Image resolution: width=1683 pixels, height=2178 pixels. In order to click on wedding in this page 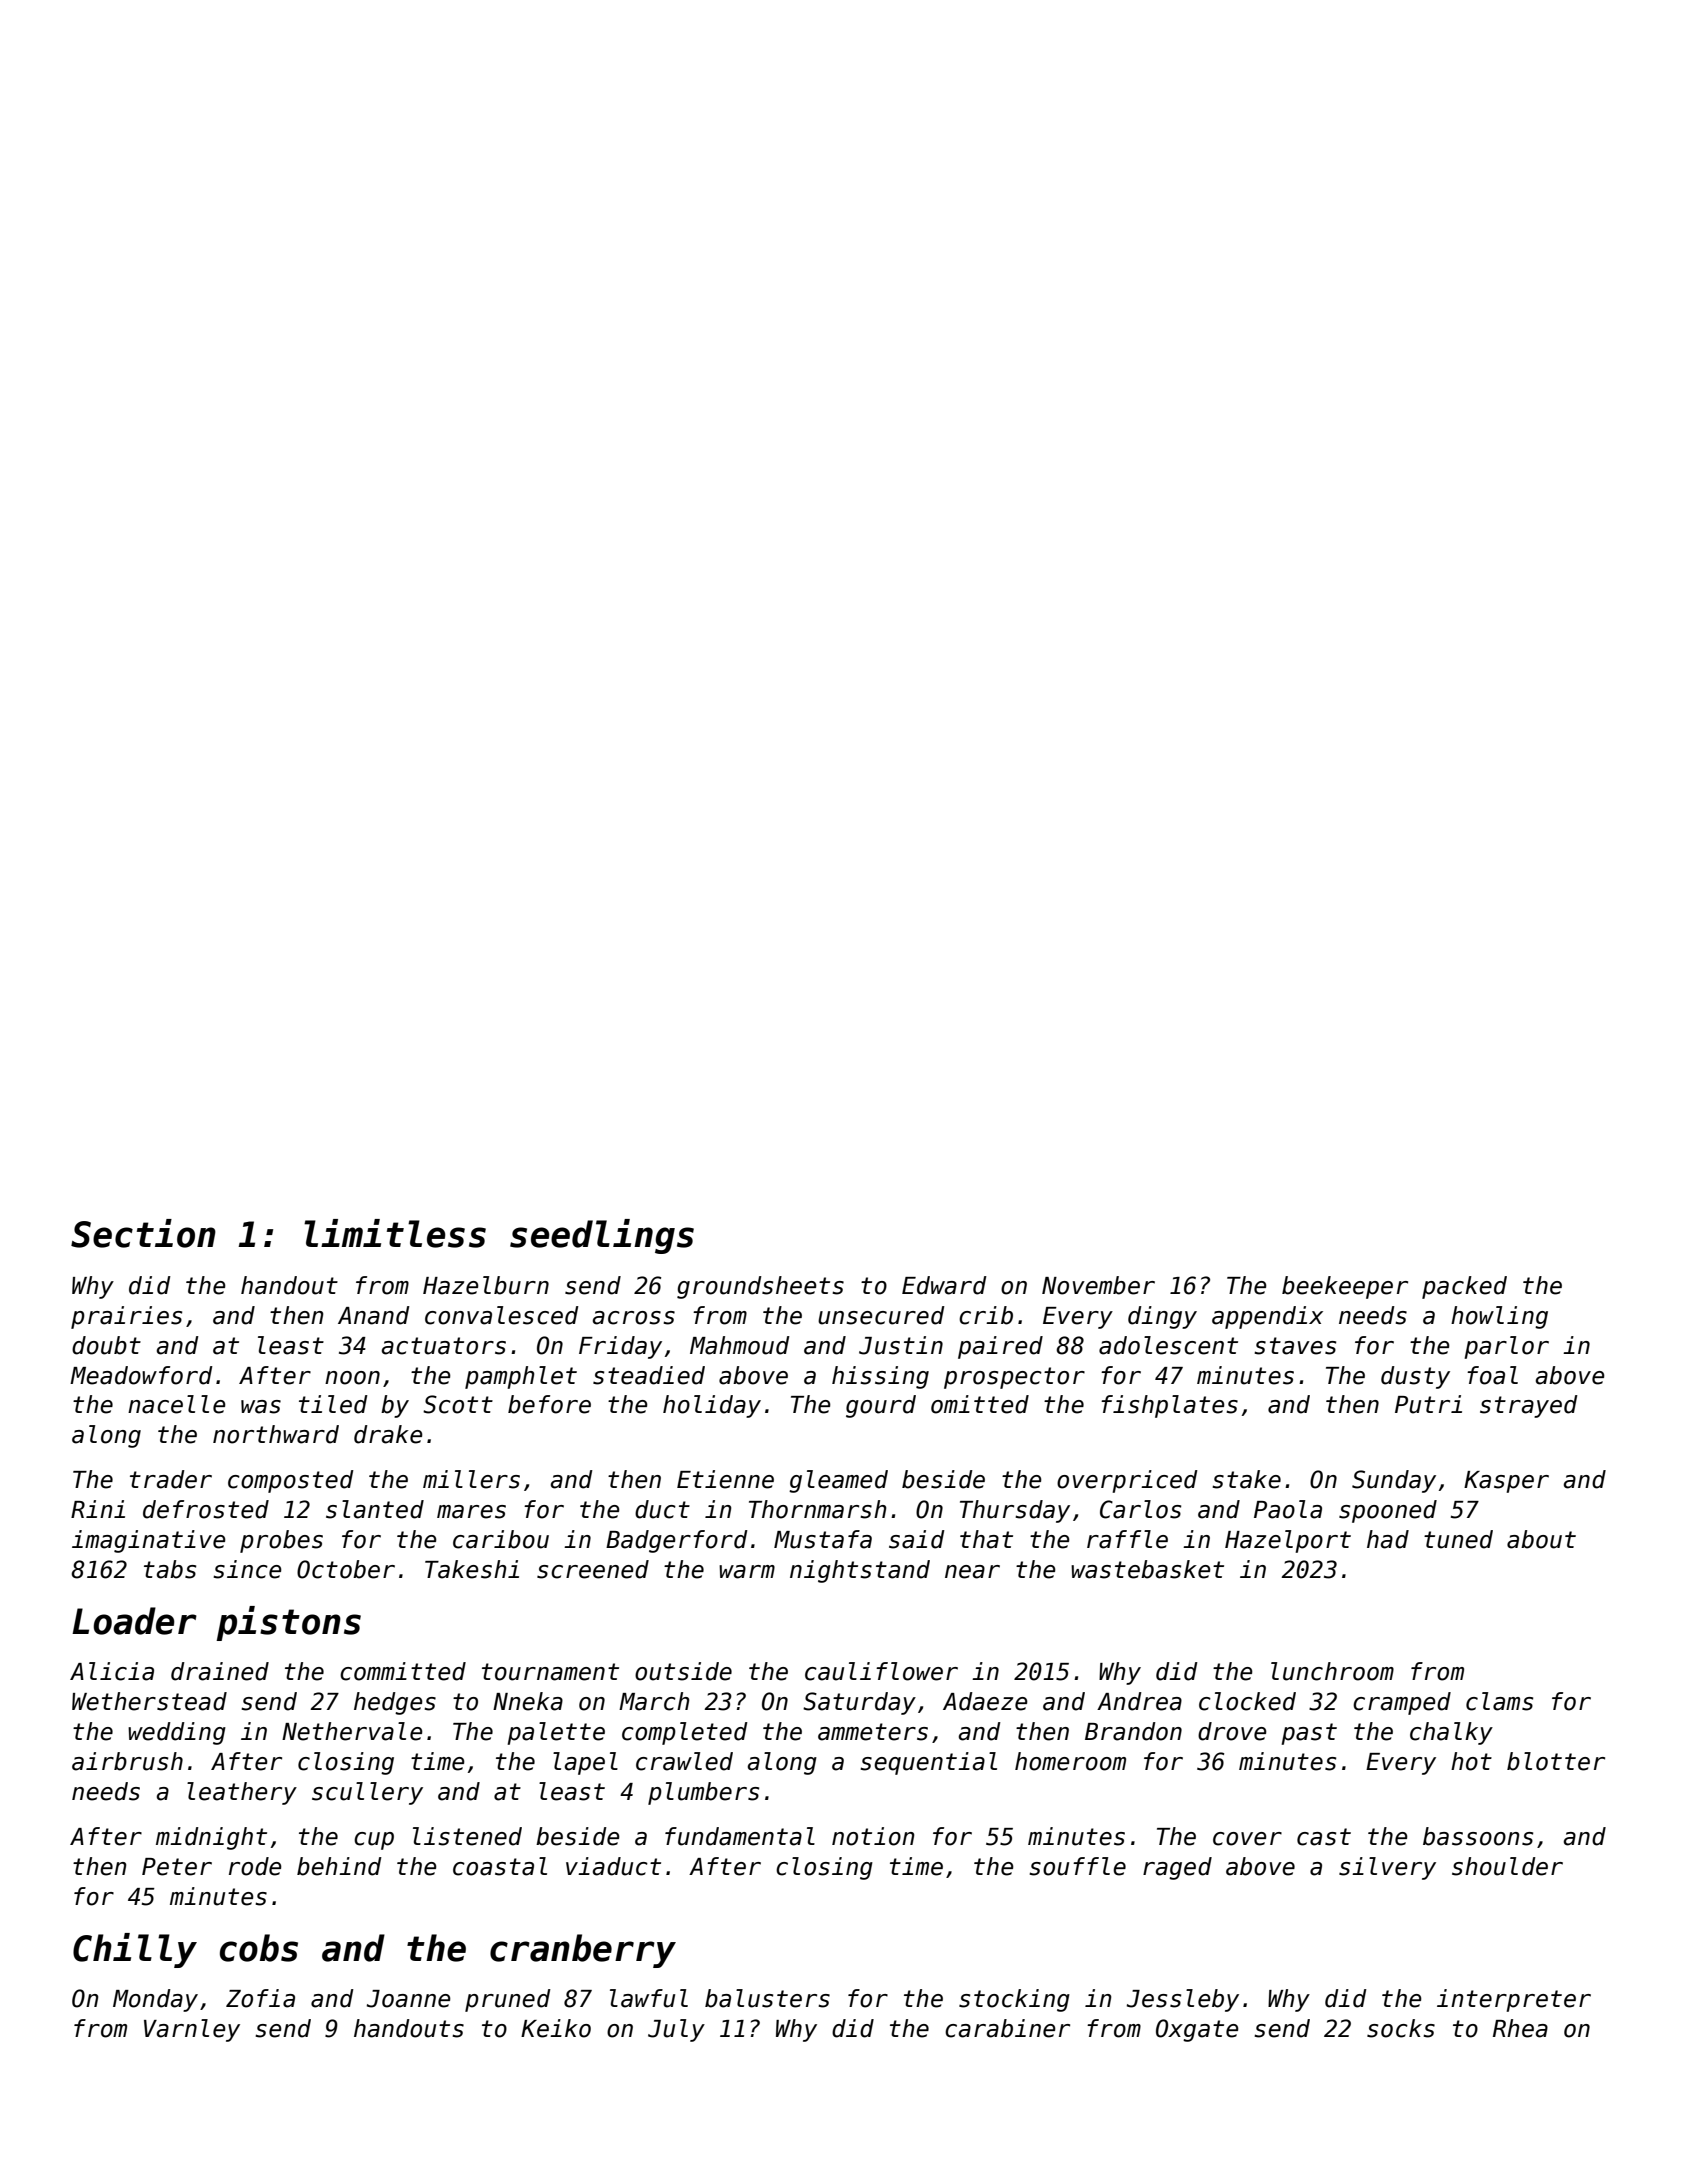, I will do `click(177, 1733)`.
